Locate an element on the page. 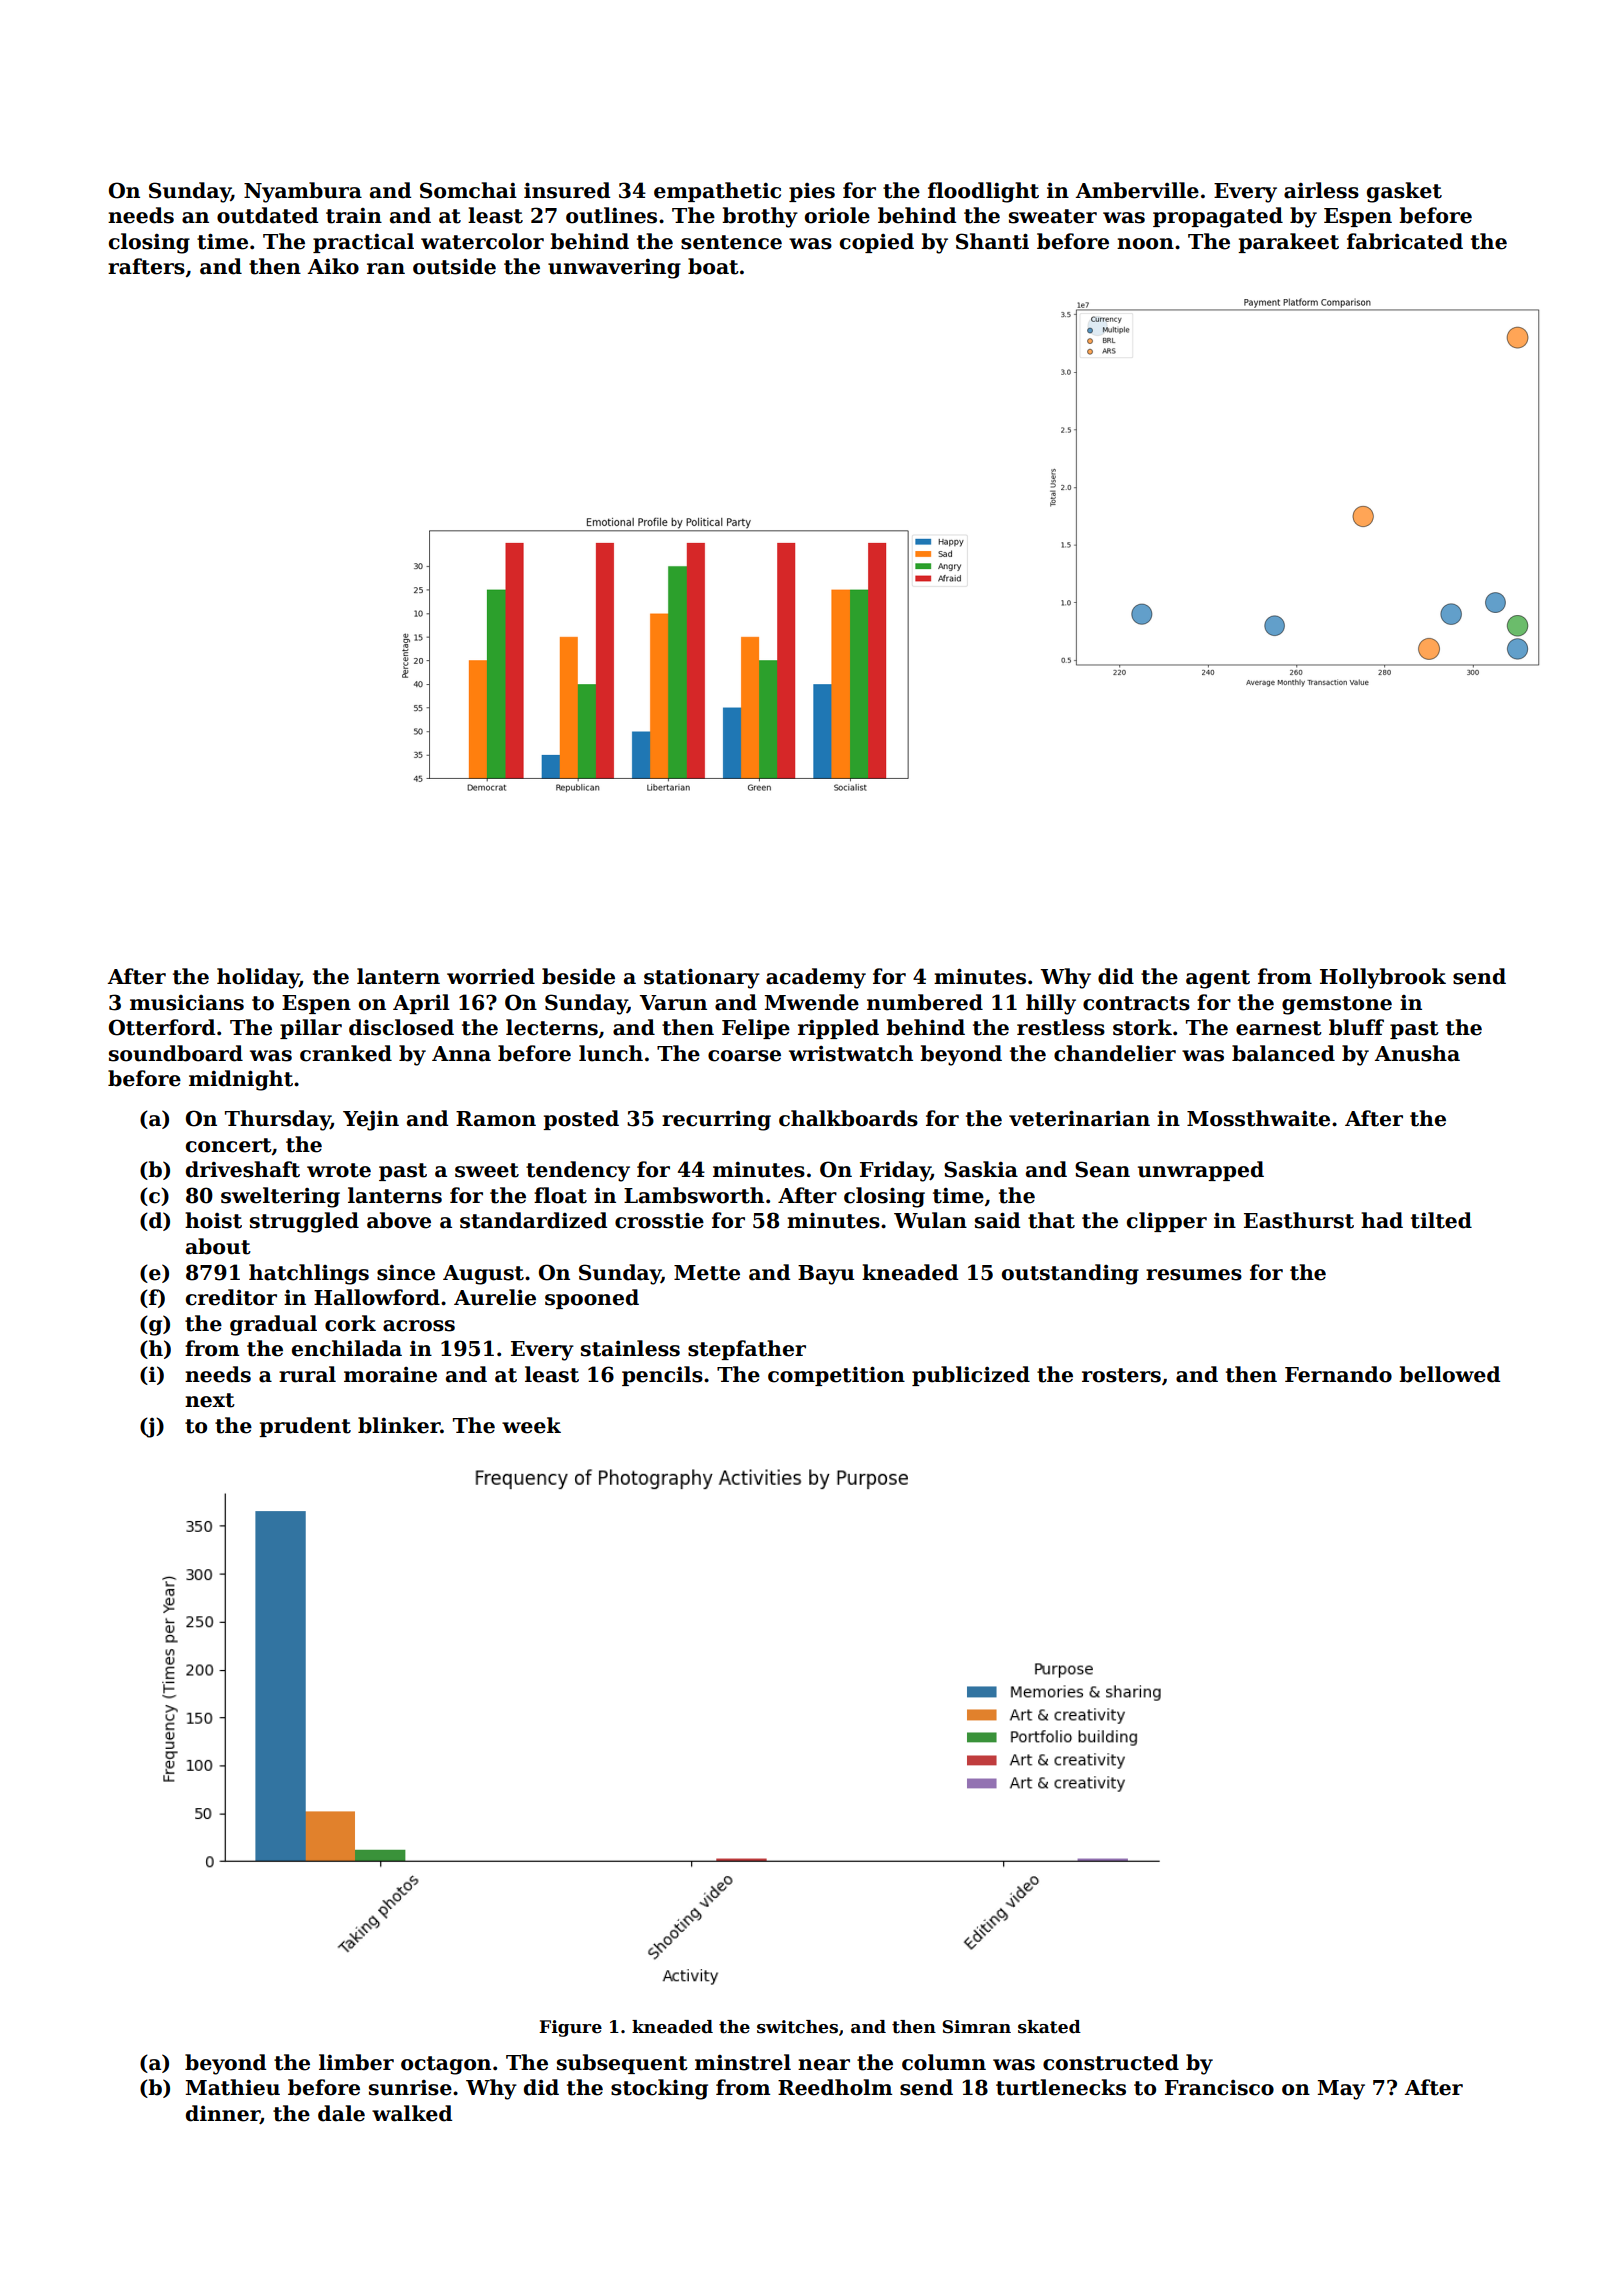  rosters is located at coordinates (1121, 1375).
